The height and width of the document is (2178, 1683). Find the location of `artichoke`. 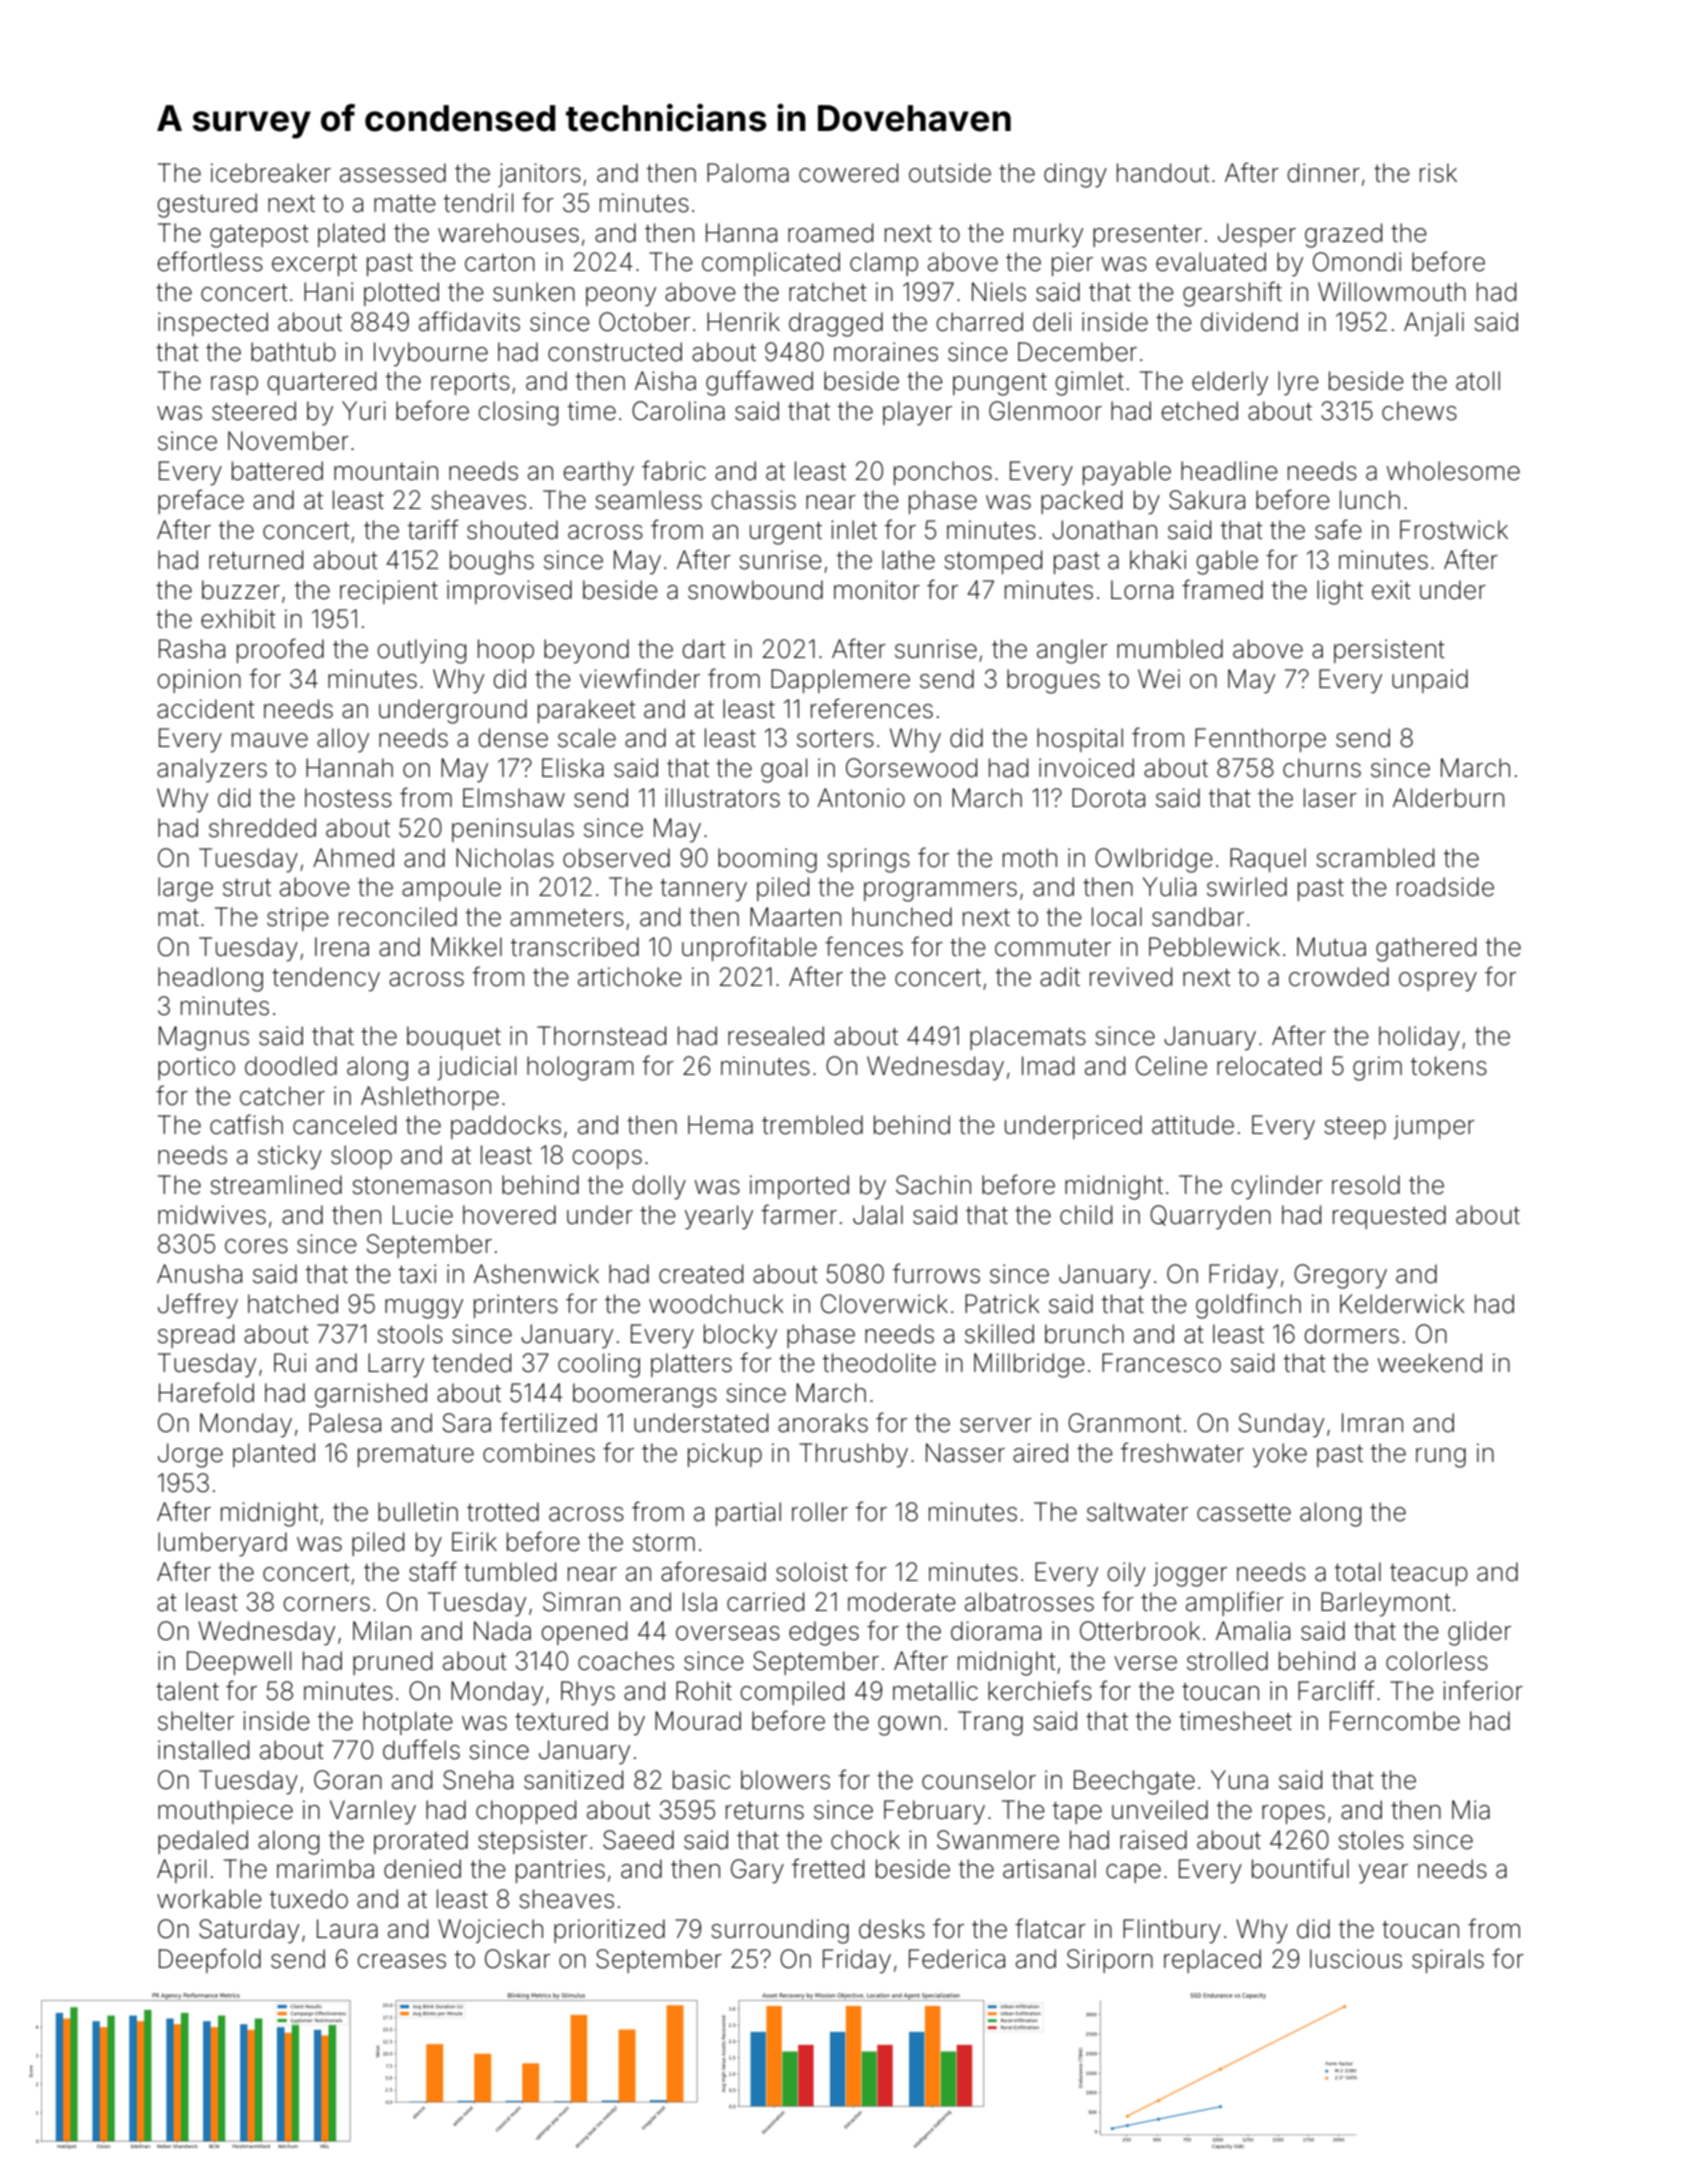

artichoke is located at coordinates (630, 977).
